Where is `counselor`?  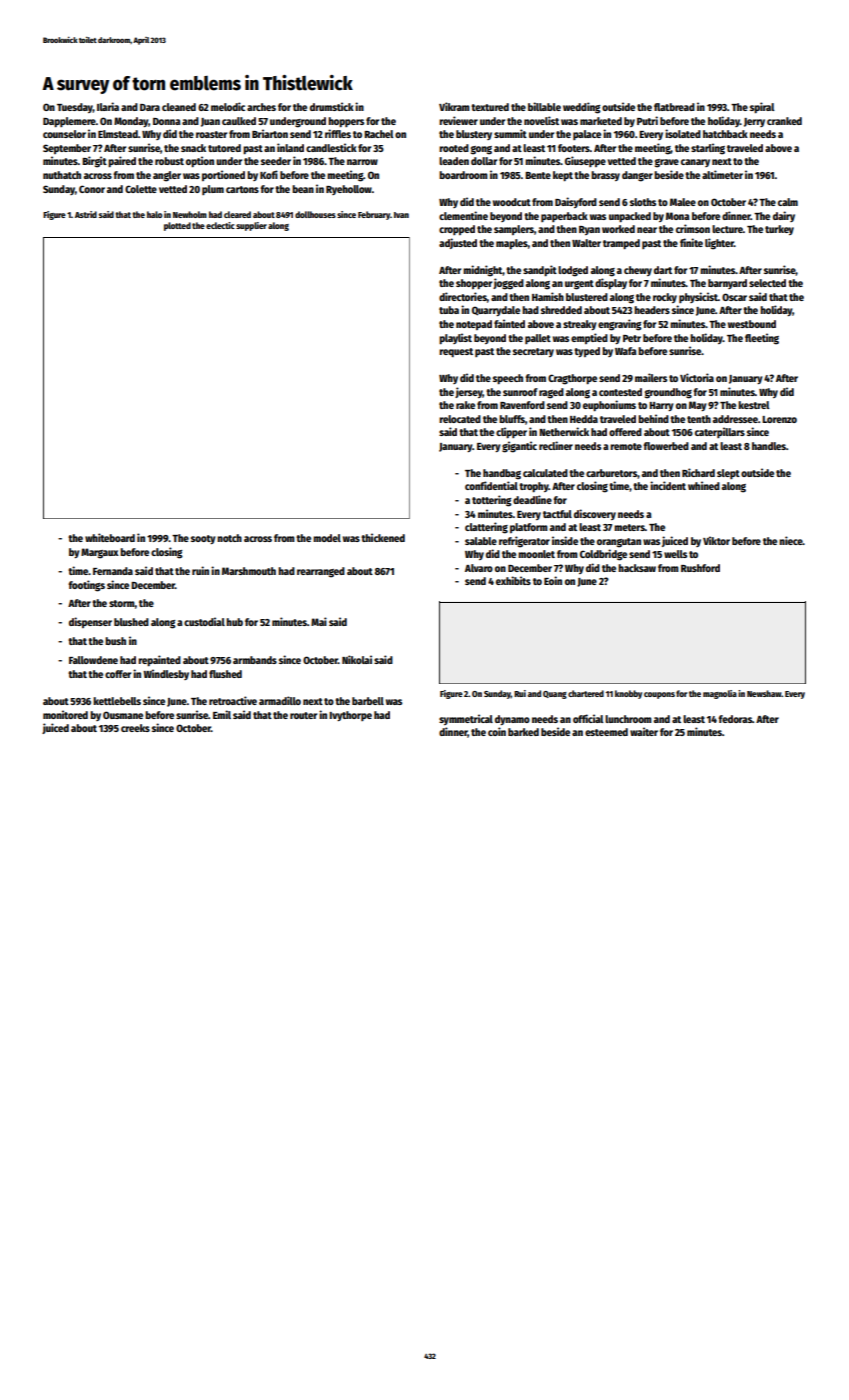
counselor is located at coordinates (64, 134).
